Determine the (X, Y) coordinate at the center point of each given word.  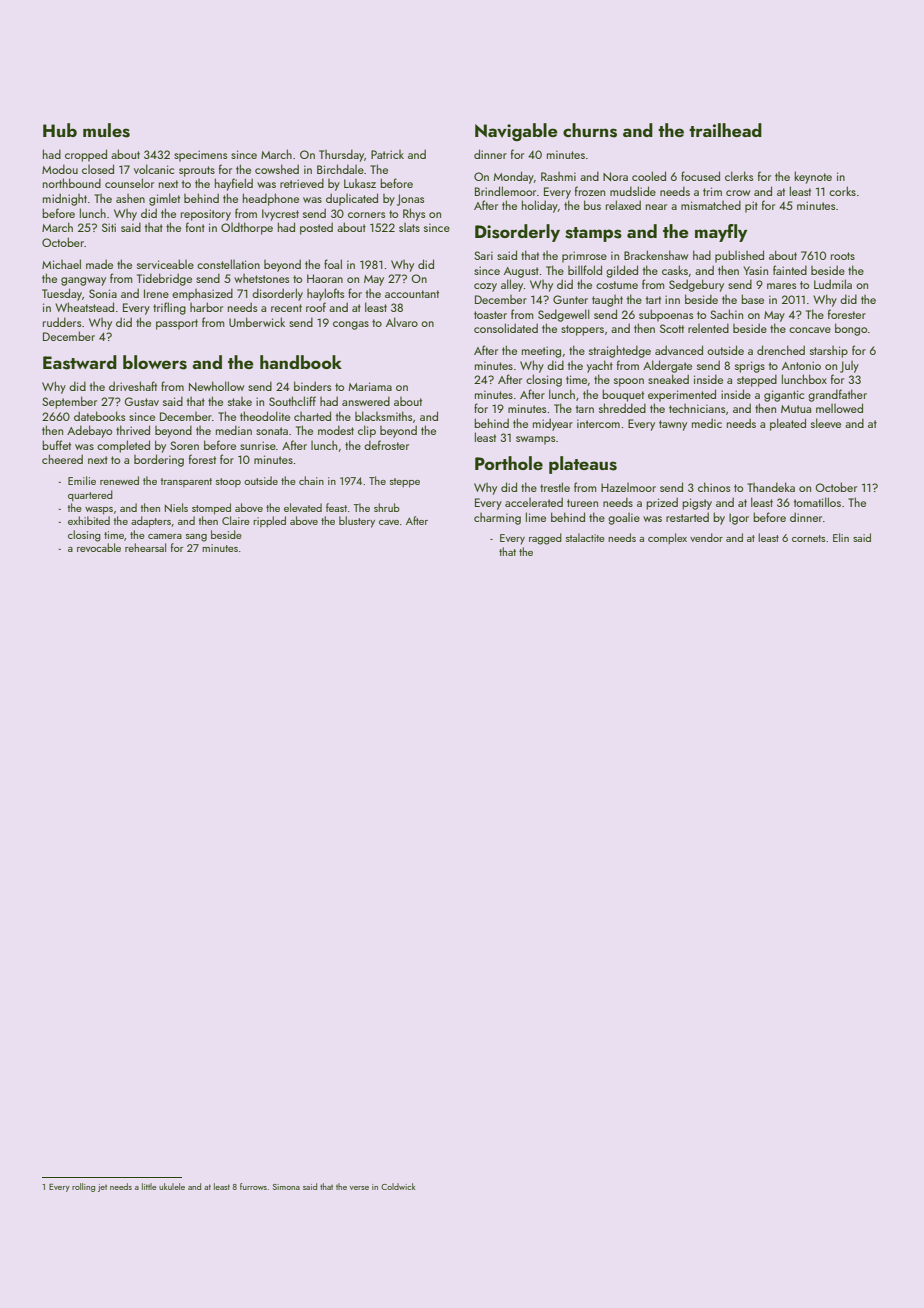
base (752, 299)
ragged (545, 539)
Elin (841, 537)
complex (667, 538)
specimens (200, 156)
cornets (808, 538)
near (656, 207)
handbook (301, 362)
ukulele (172, 1186)
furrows (253, 1186)
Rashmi (558, 176)
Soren (184, 445)
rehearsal (145, 547)
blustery (357, 522)
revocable (99, 547)
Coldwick (398, 1186)
